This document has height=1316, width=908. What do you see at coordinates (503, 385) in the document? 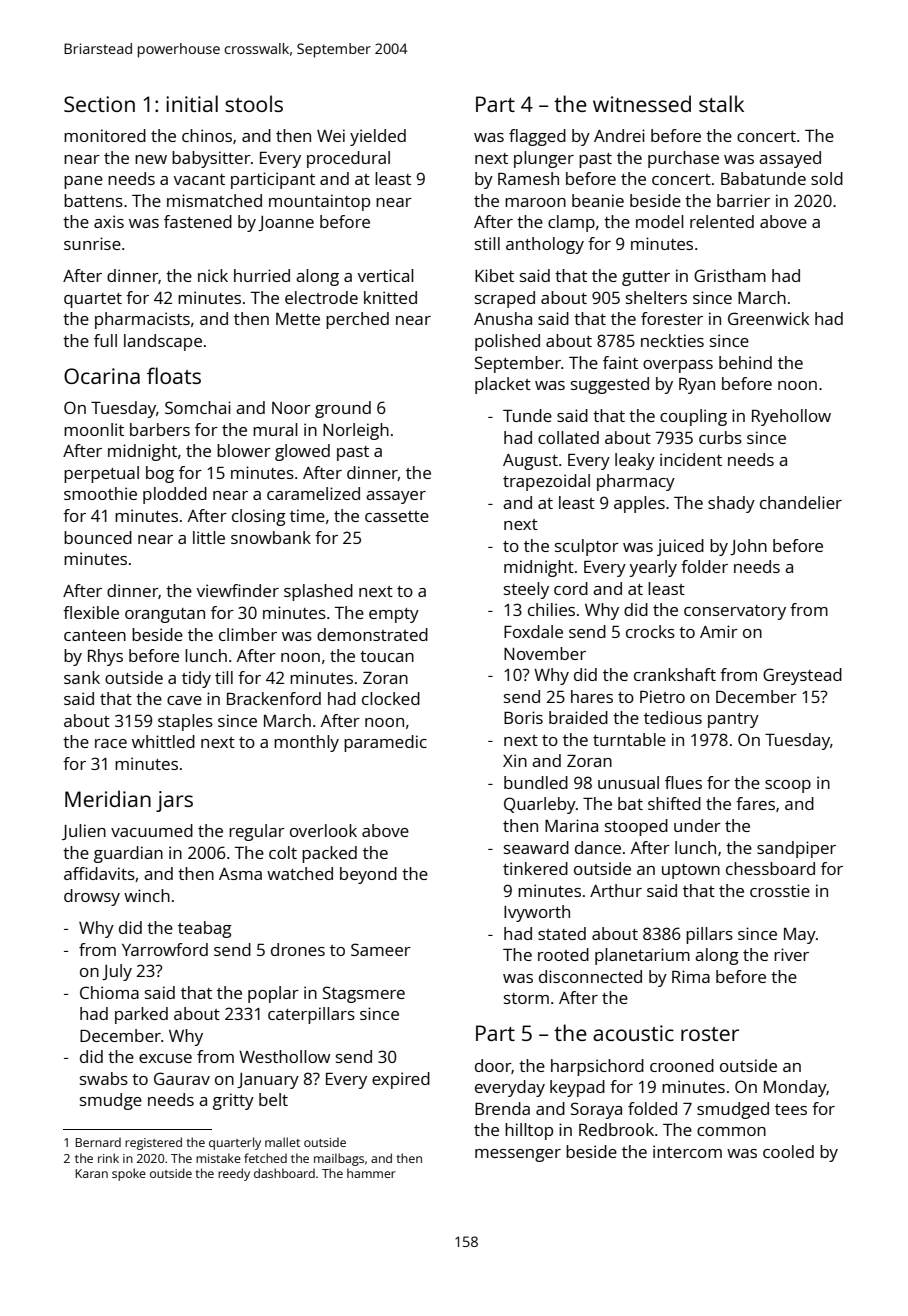
I see `placket` at bounding box center [503, 385].
